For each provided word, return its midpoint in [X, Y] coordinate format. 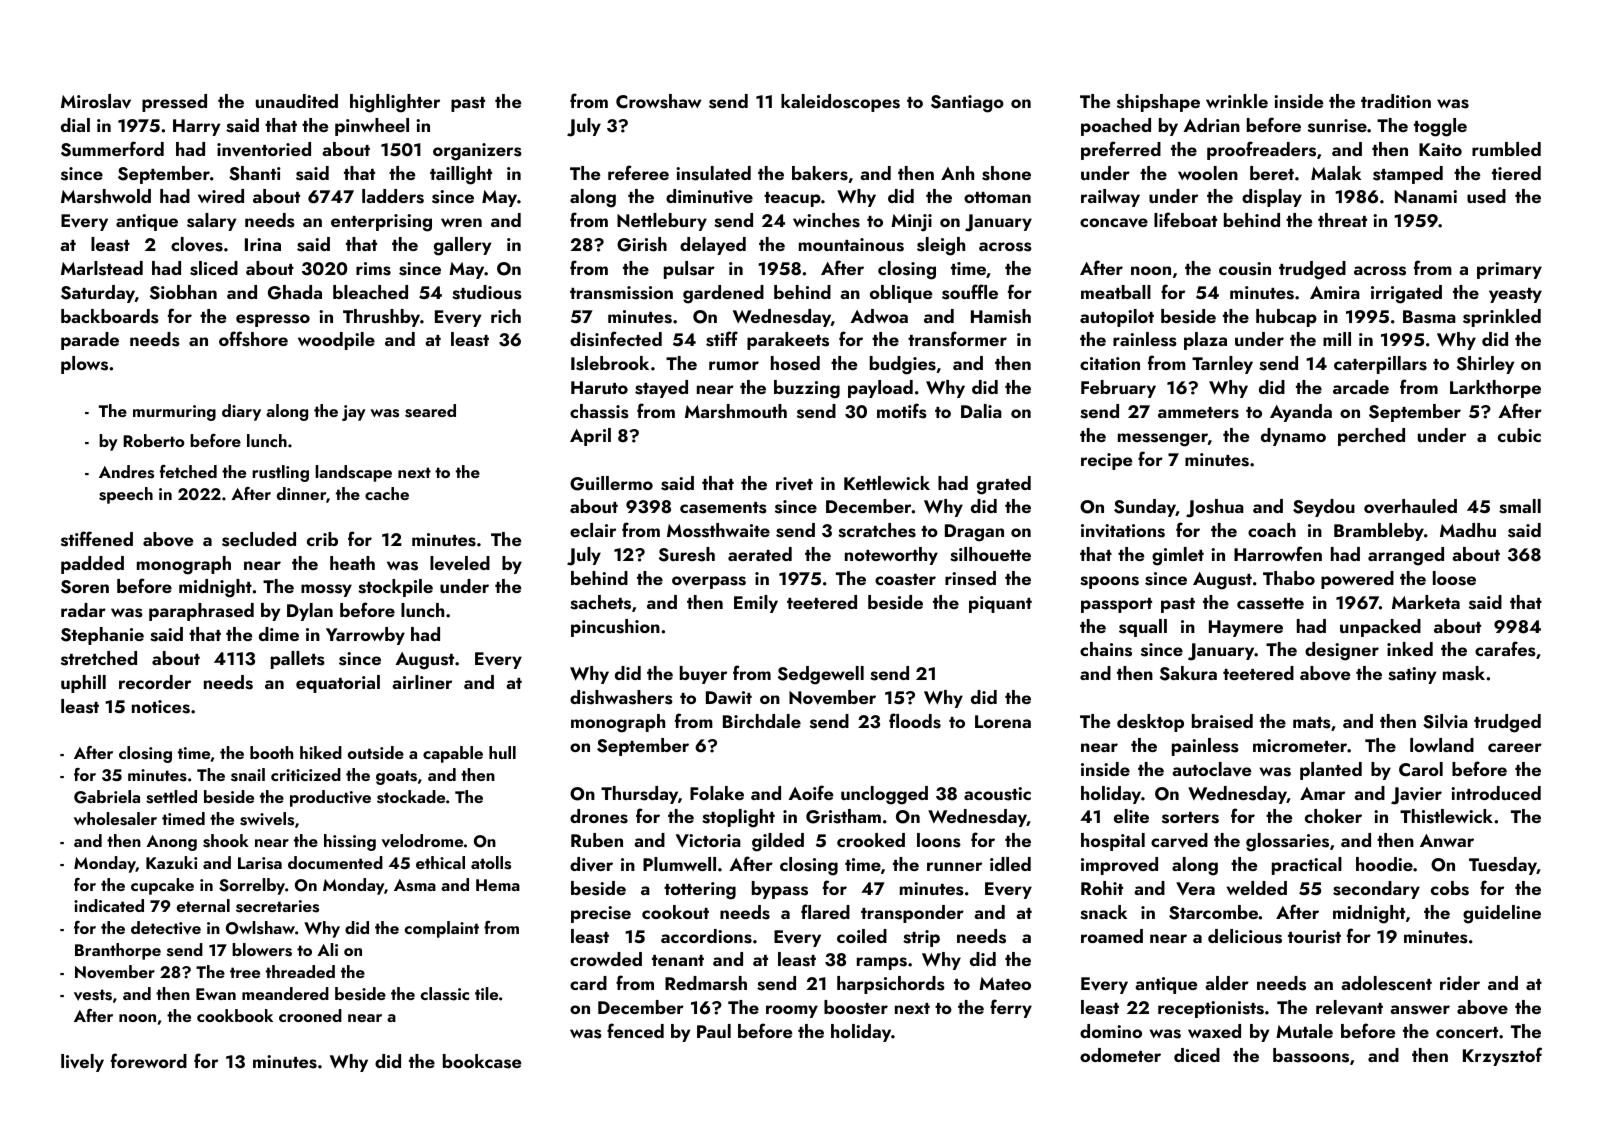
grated [1004, 485]
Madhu [1468, 530]
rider [1460, 983]
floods [915, 721]
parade [90, 341]
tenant [678, 960]
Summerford [112, 149]
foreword [149, 1060]
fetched [188, 471]
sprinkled [1502, 318]
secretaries [277, 906]
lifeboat [1185, 219]
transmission [621, 293]
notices [161, 707]
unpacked [1380, 628]
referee [638, 172]
